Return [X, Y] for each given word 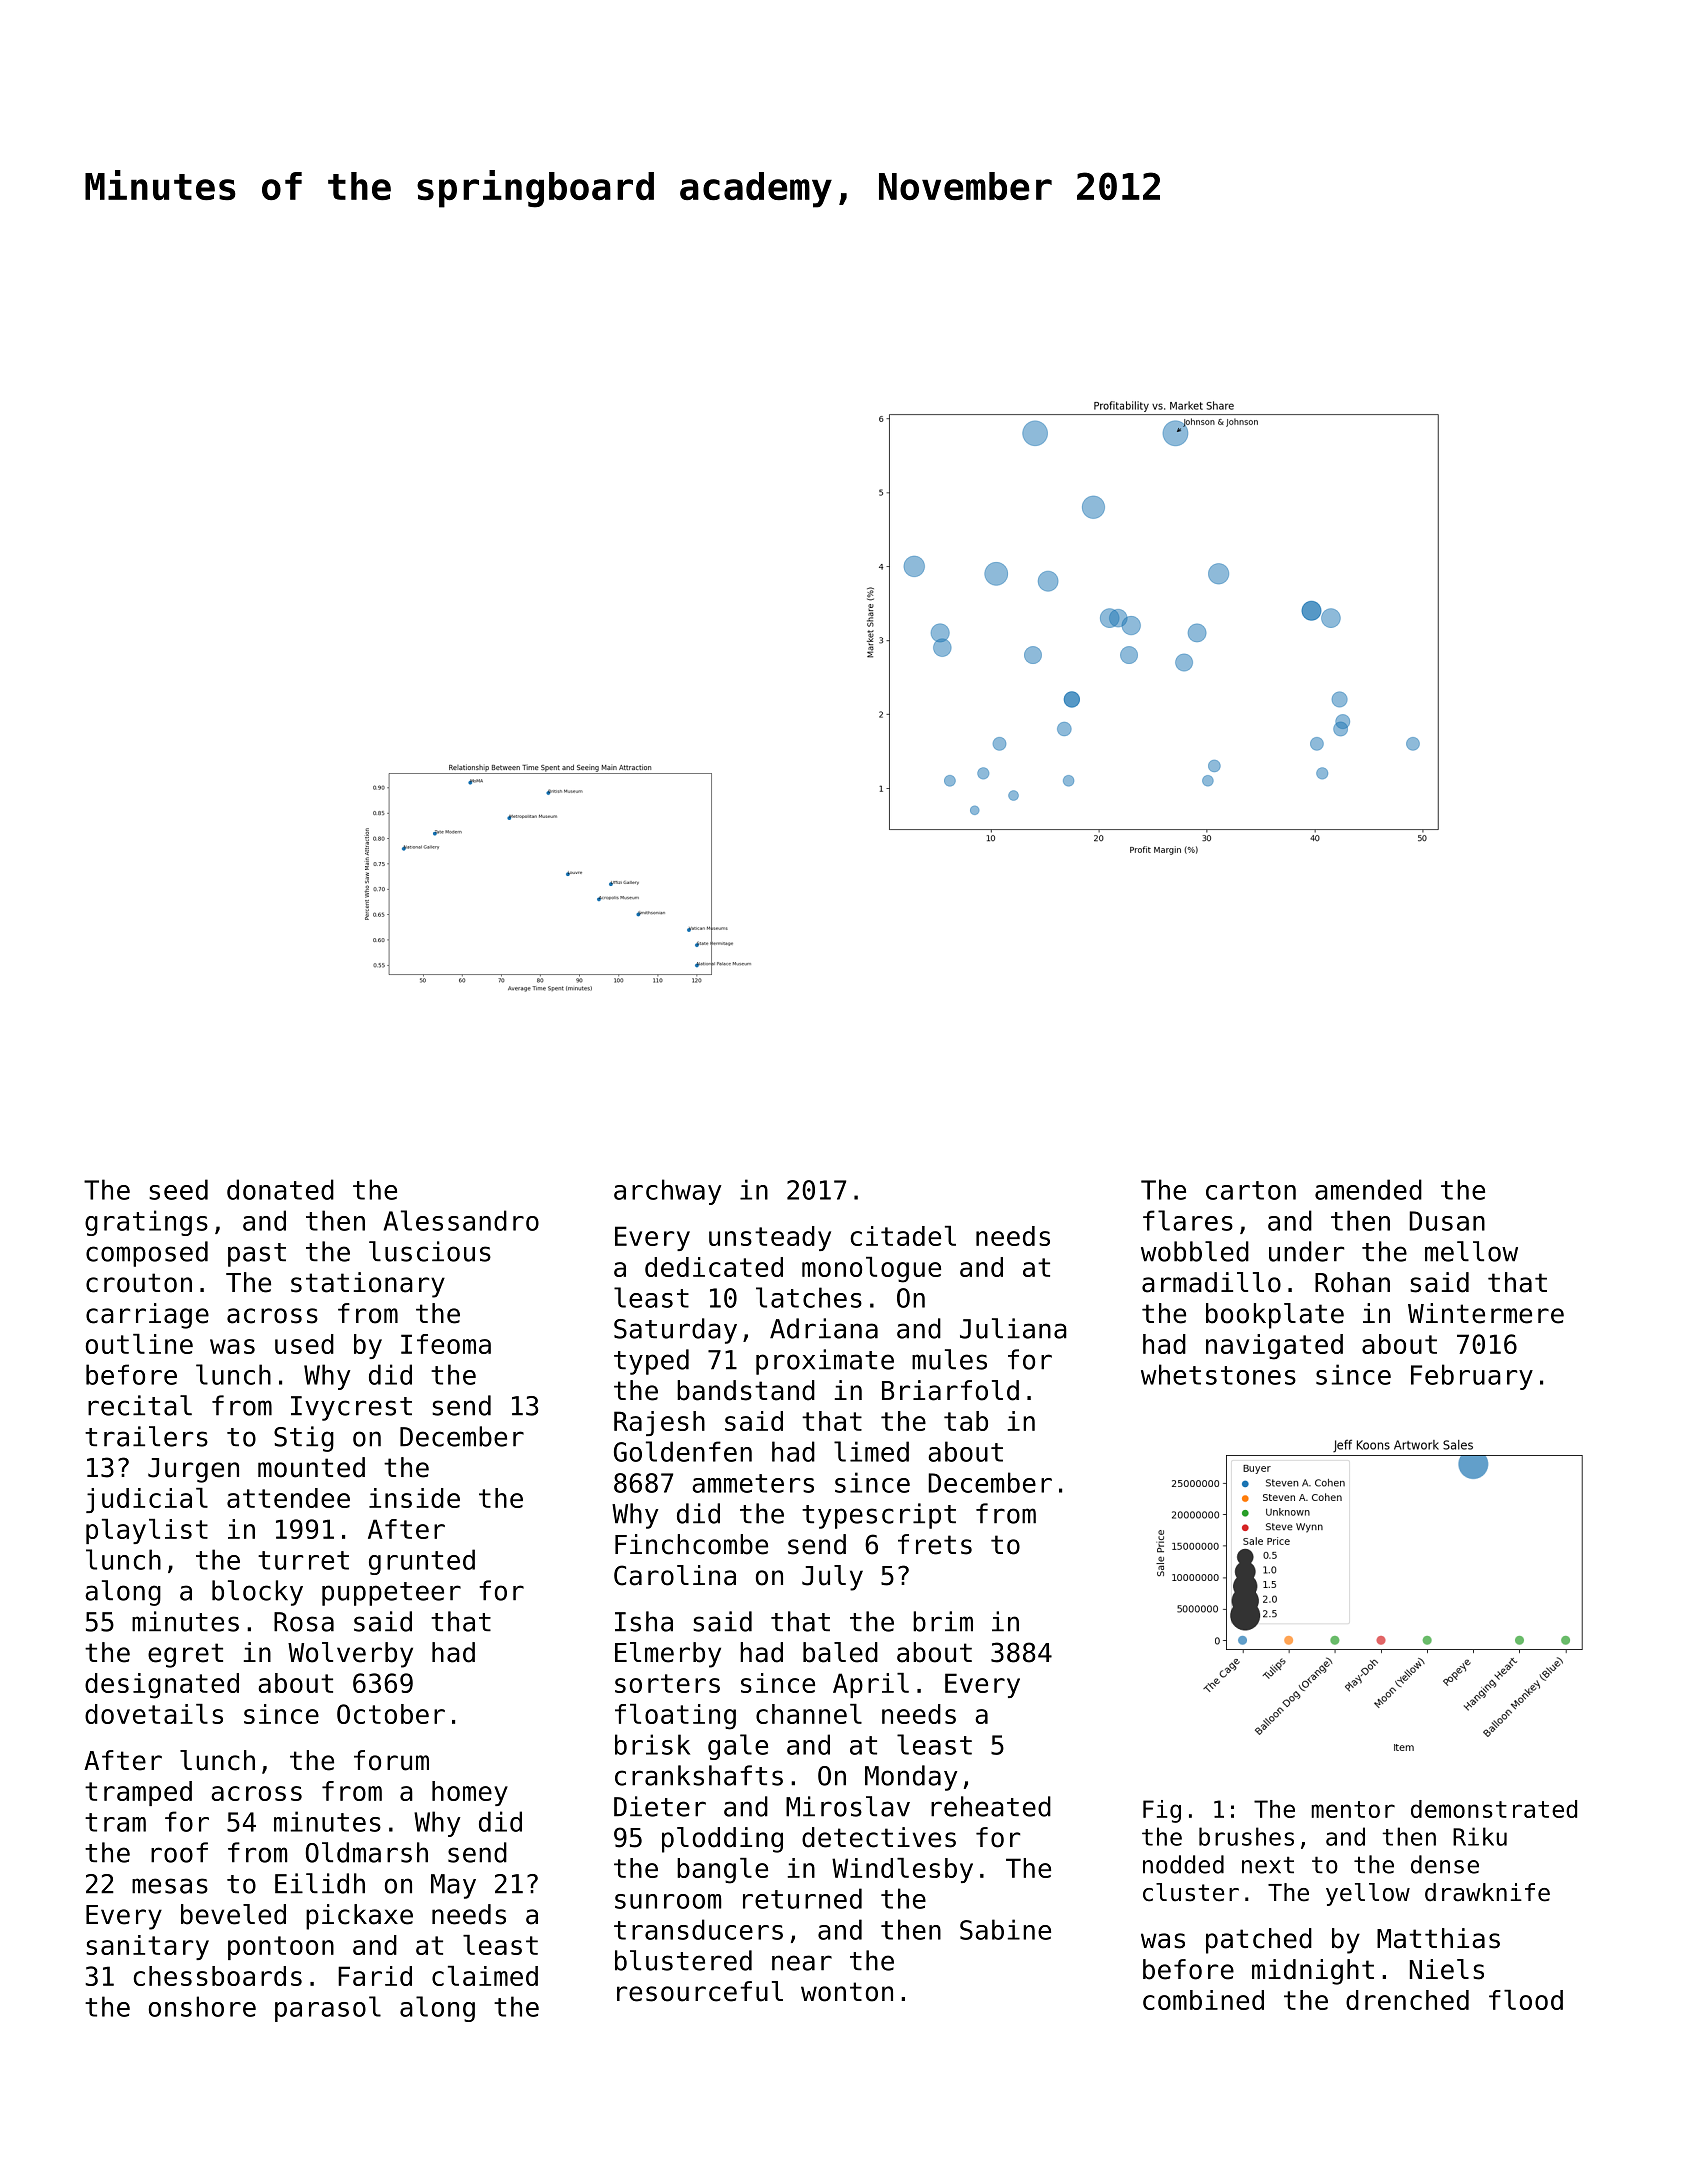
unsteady [770, 1238]
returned [802, 1898]
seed [178, 1189]
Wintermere [1486, 1313]
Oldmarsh [367, 1852]
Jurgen [193, 1470]
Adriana [824, 1328]
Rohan [1352, 1282]
